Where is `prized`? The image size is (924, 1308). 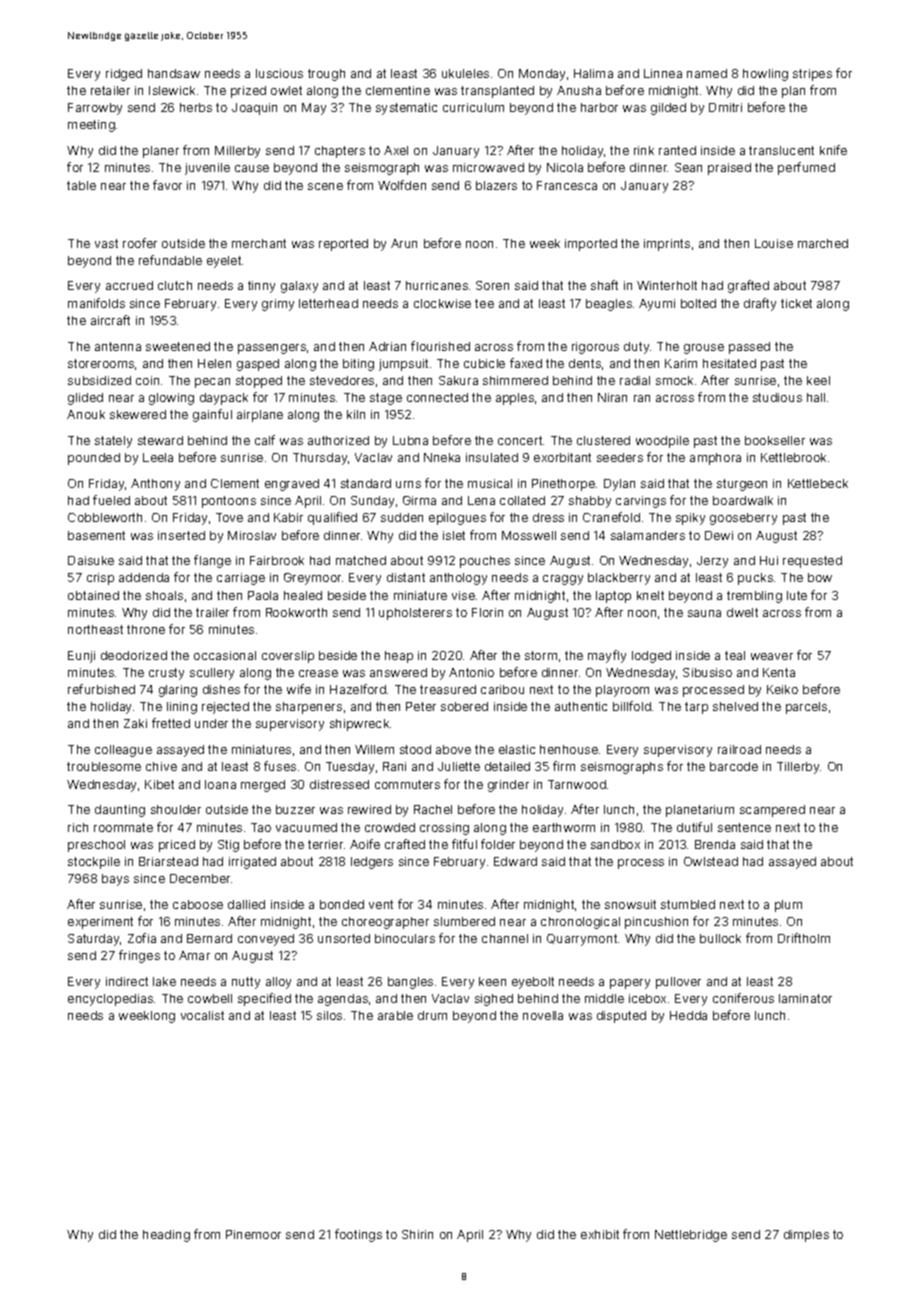
prized is located at coordinates (248, 92).
